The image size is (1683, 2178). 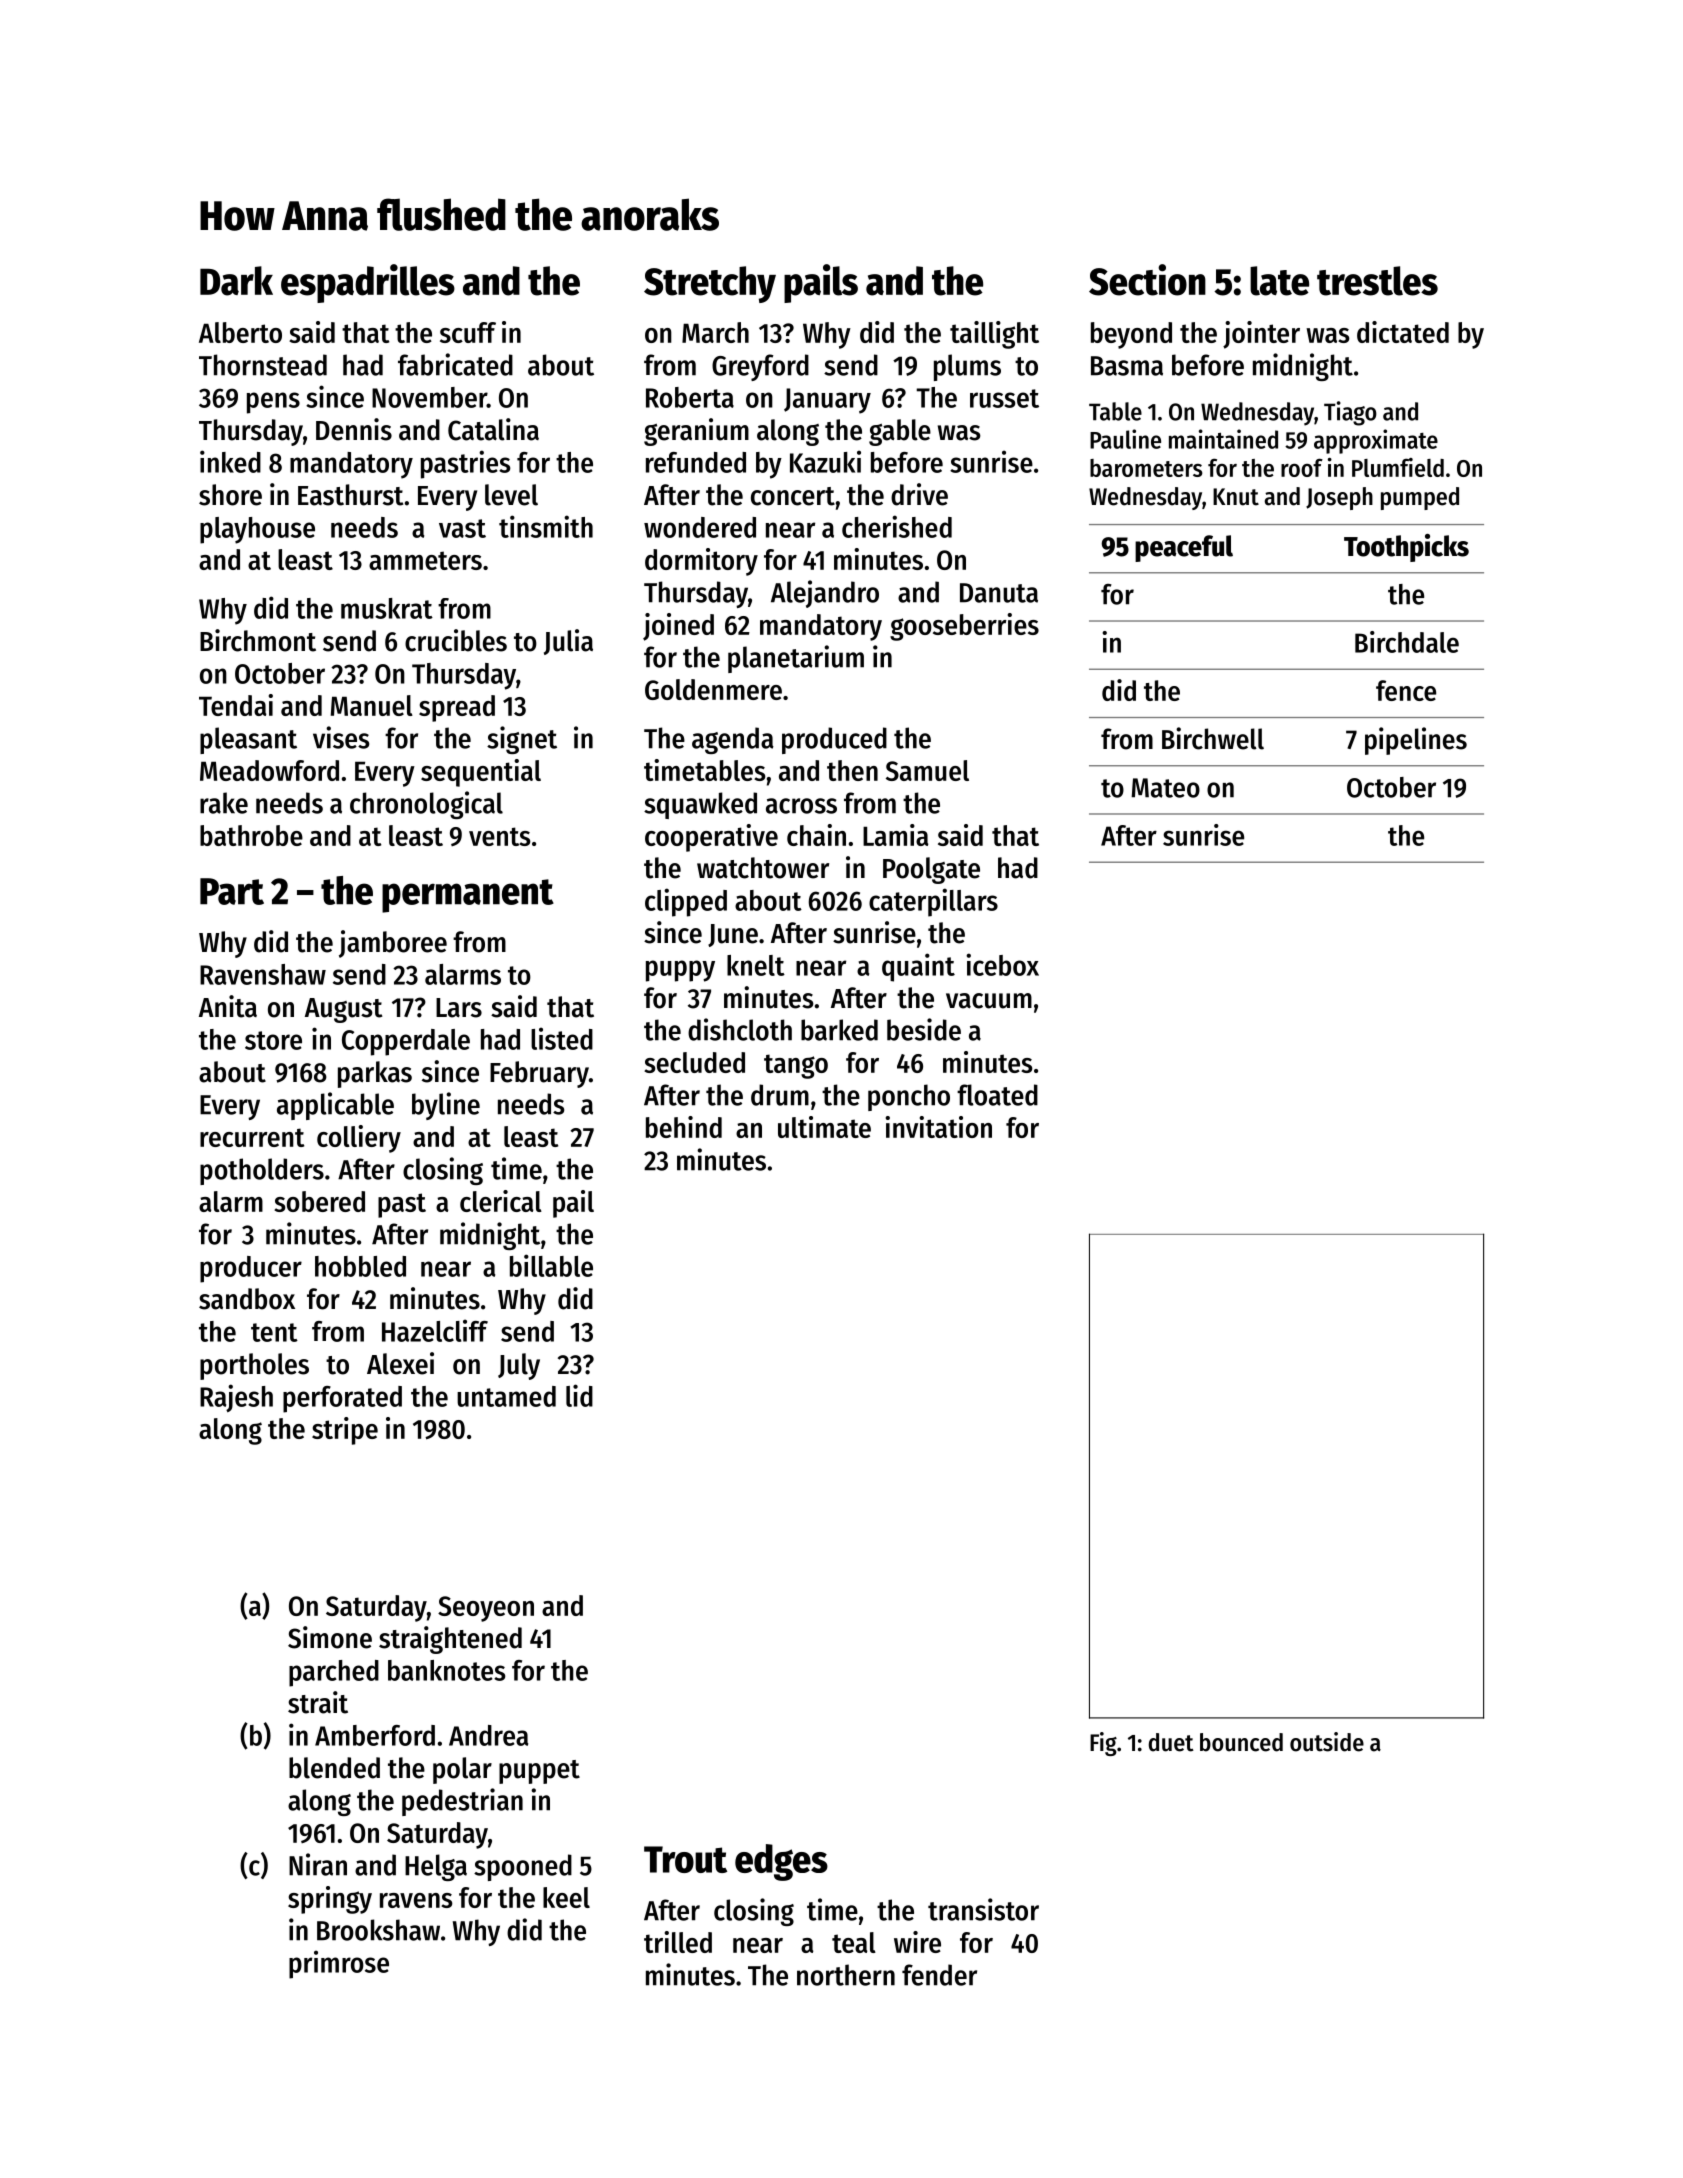 I want to click on fender, so click(x=939, y=1975).
